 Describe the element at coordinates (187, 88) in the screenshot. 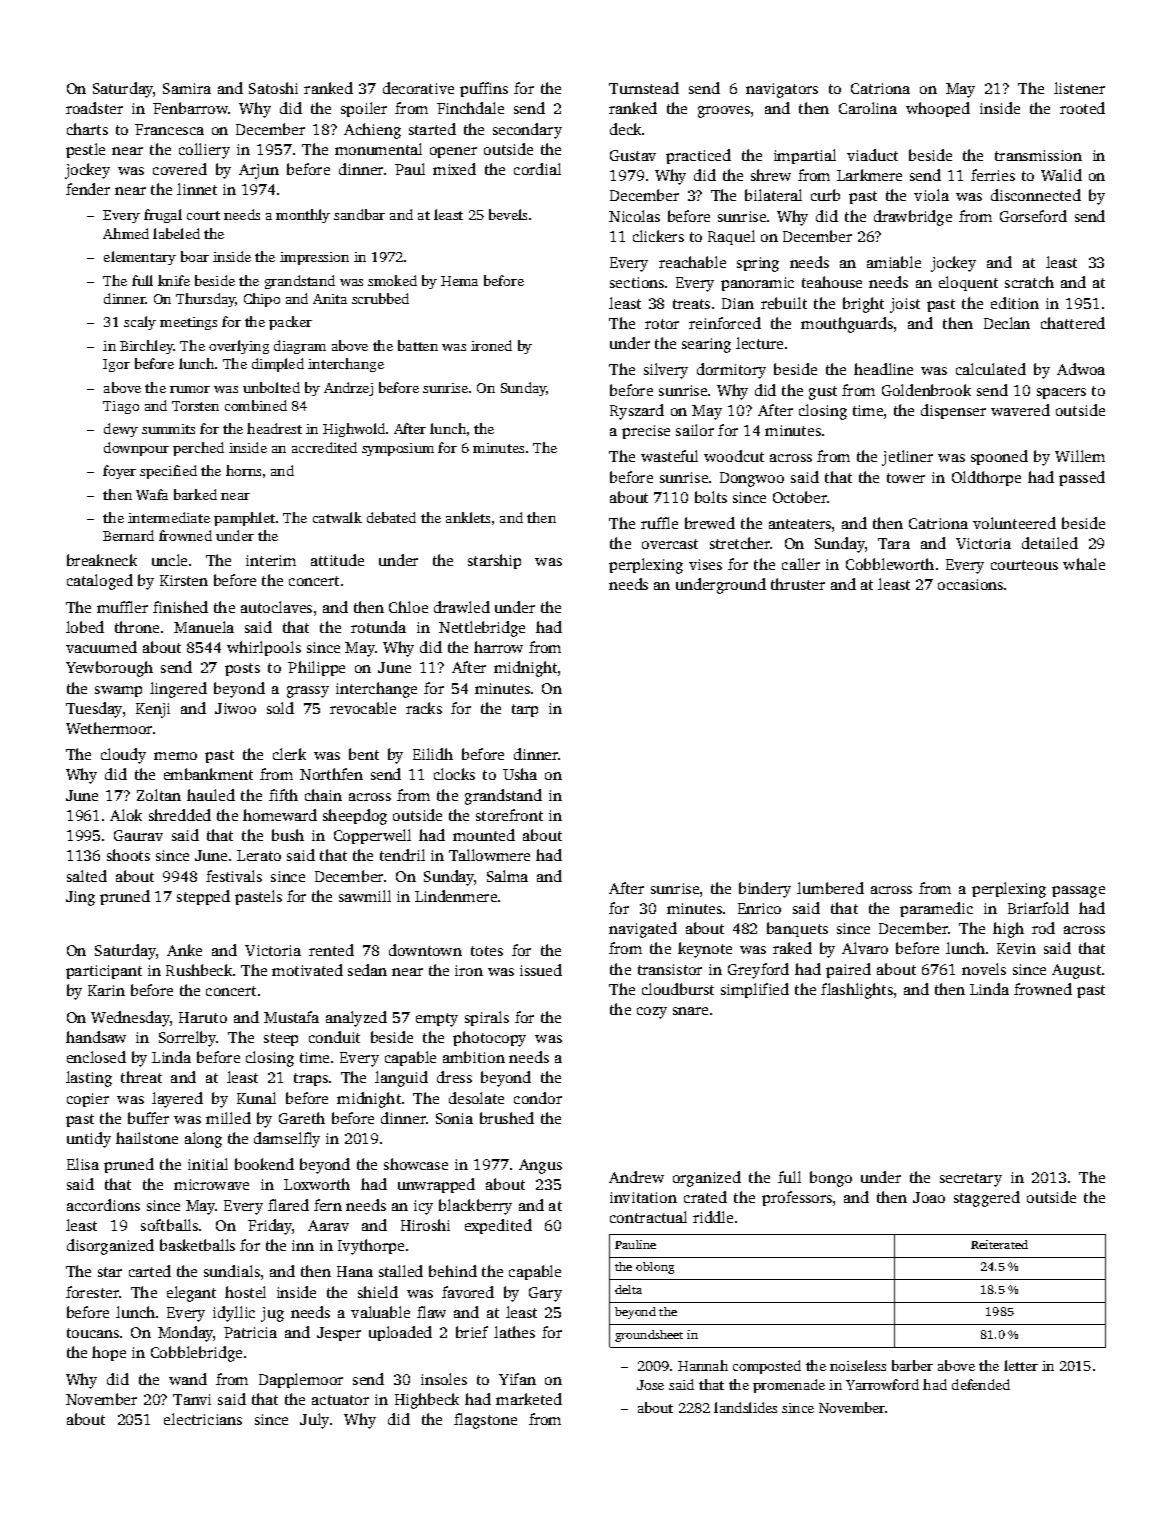

I see `Samira` at that location.
